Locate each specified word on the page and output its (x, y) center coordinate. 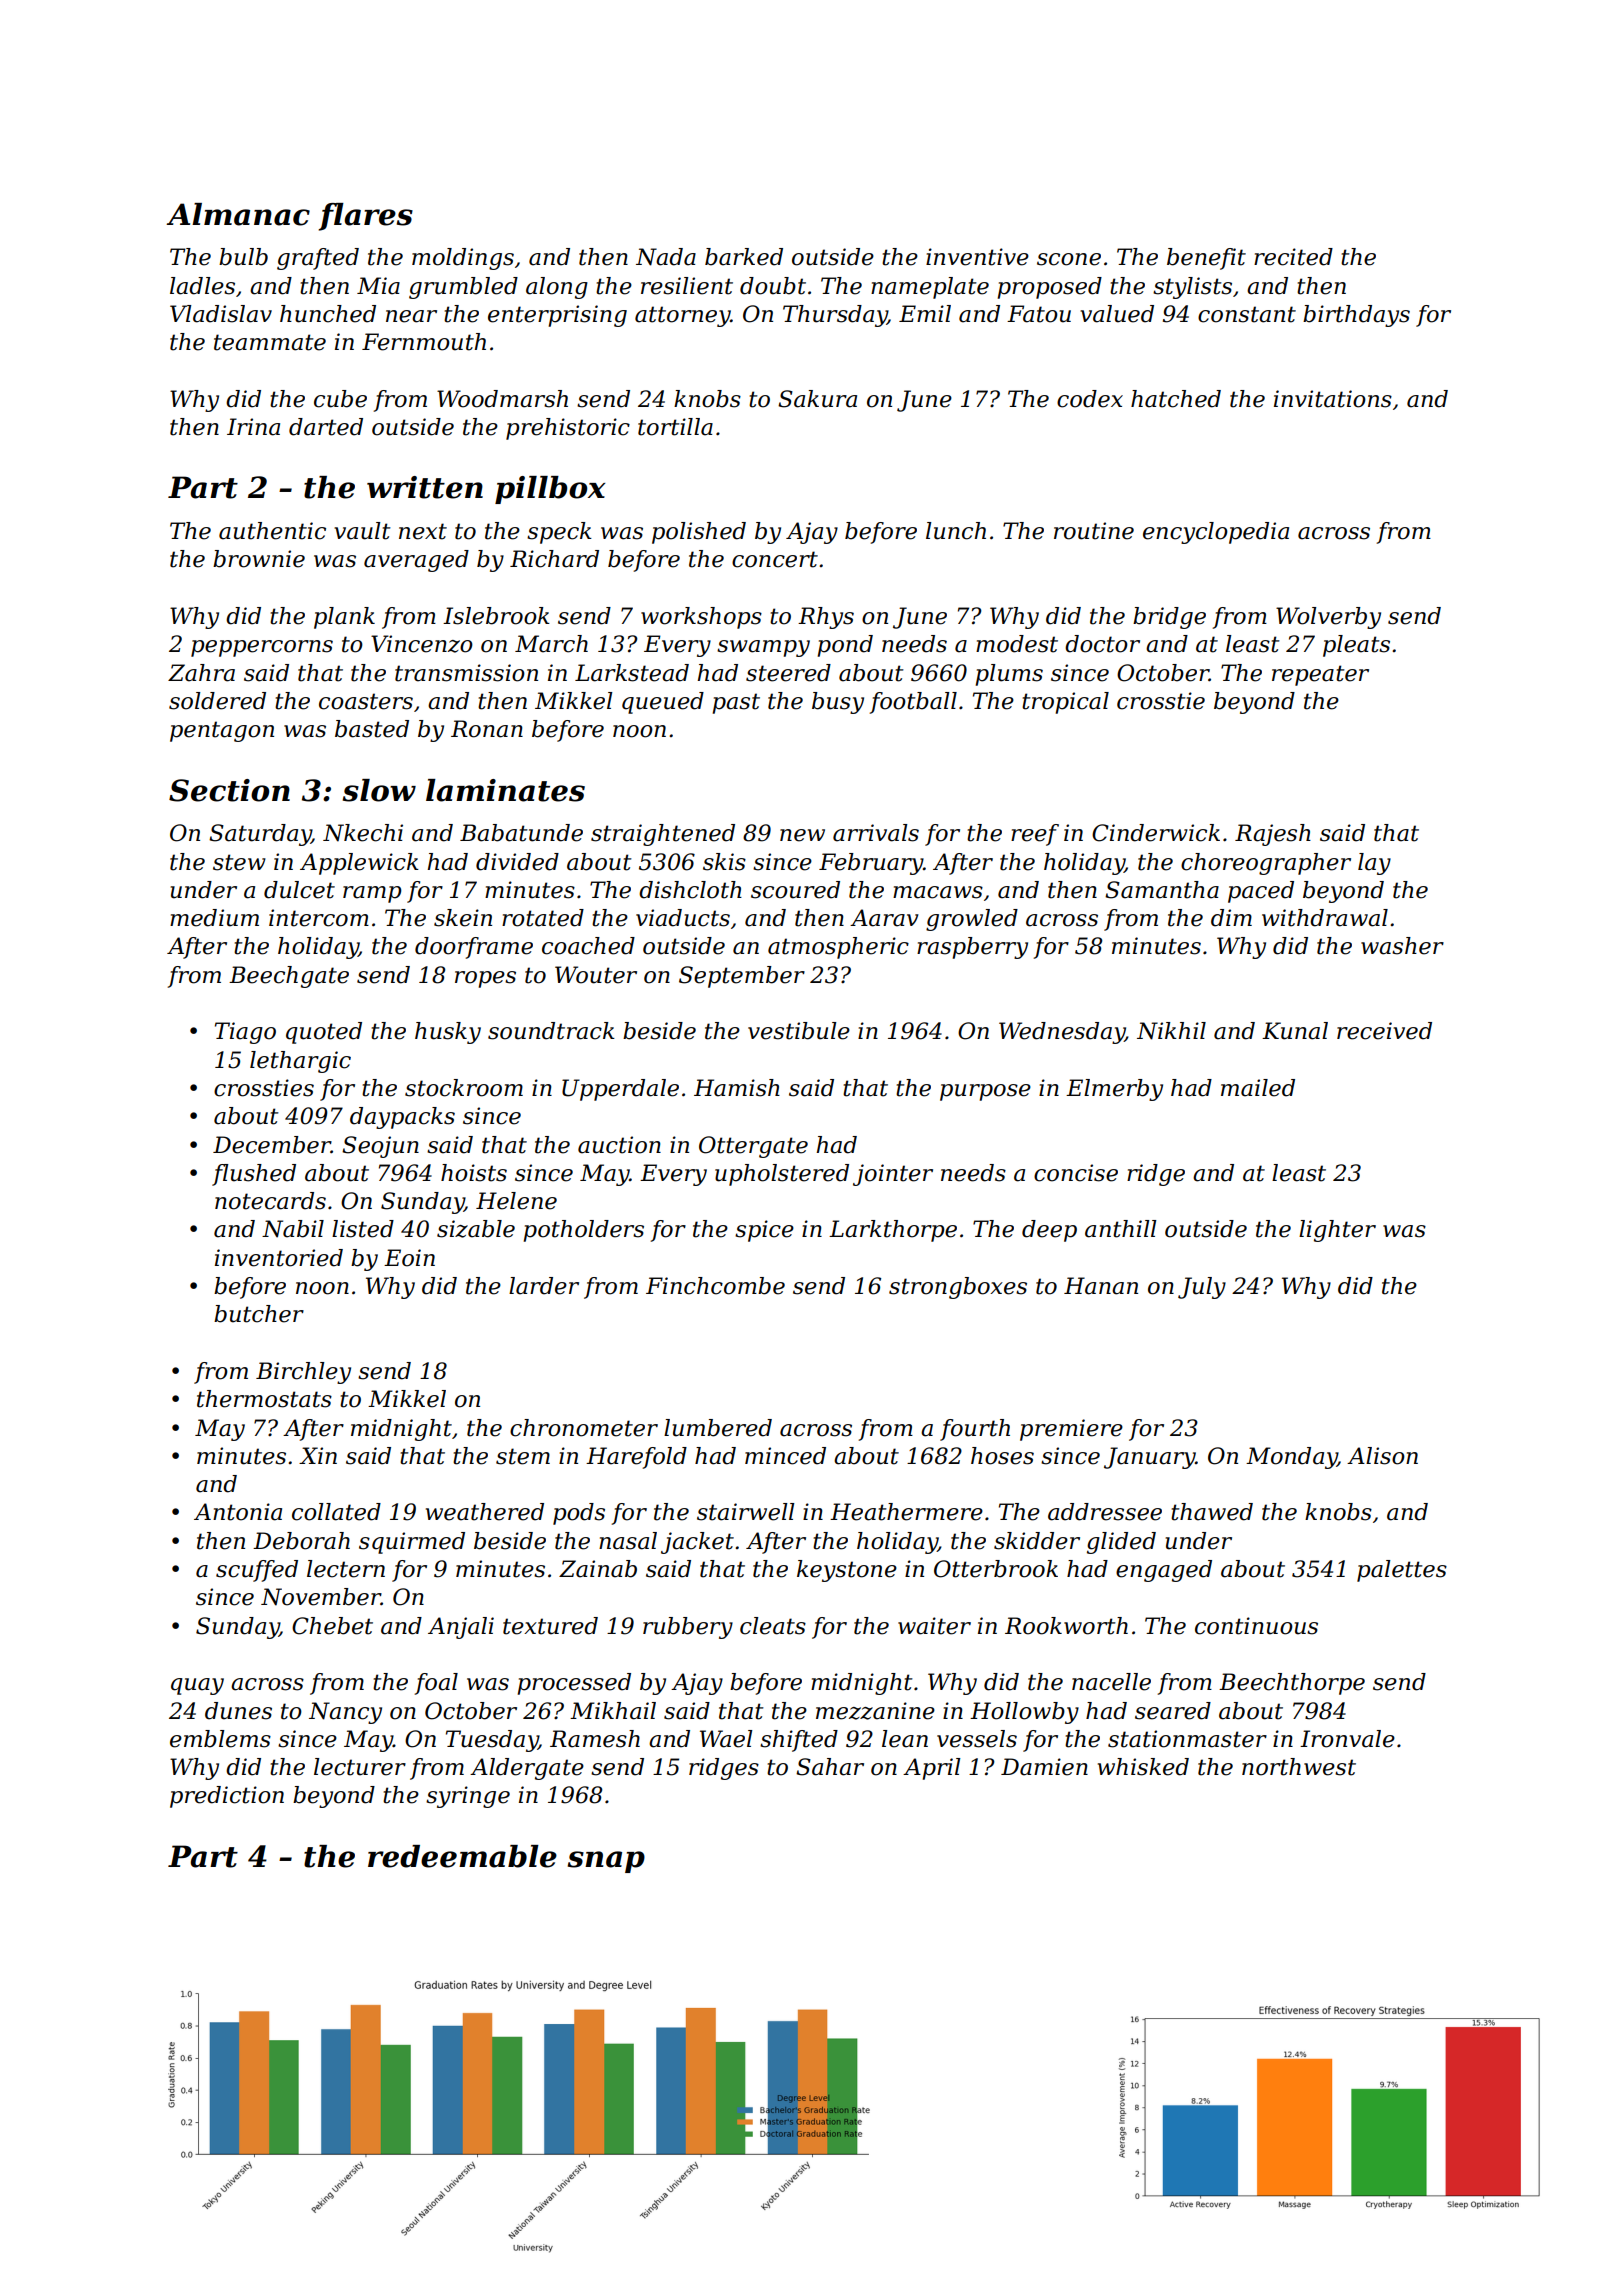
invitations (1333, 399)
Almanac (238, 214)
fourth (975, 1430)
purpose (985, 1092)
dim (1231, 918)
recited (1293, 257)
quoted (324, 1033)
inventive (977, 257)
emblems (220, 1739)
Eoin (409, 1258)
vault (362, 531)
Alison (1382, 1456)
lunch (956, 531)
